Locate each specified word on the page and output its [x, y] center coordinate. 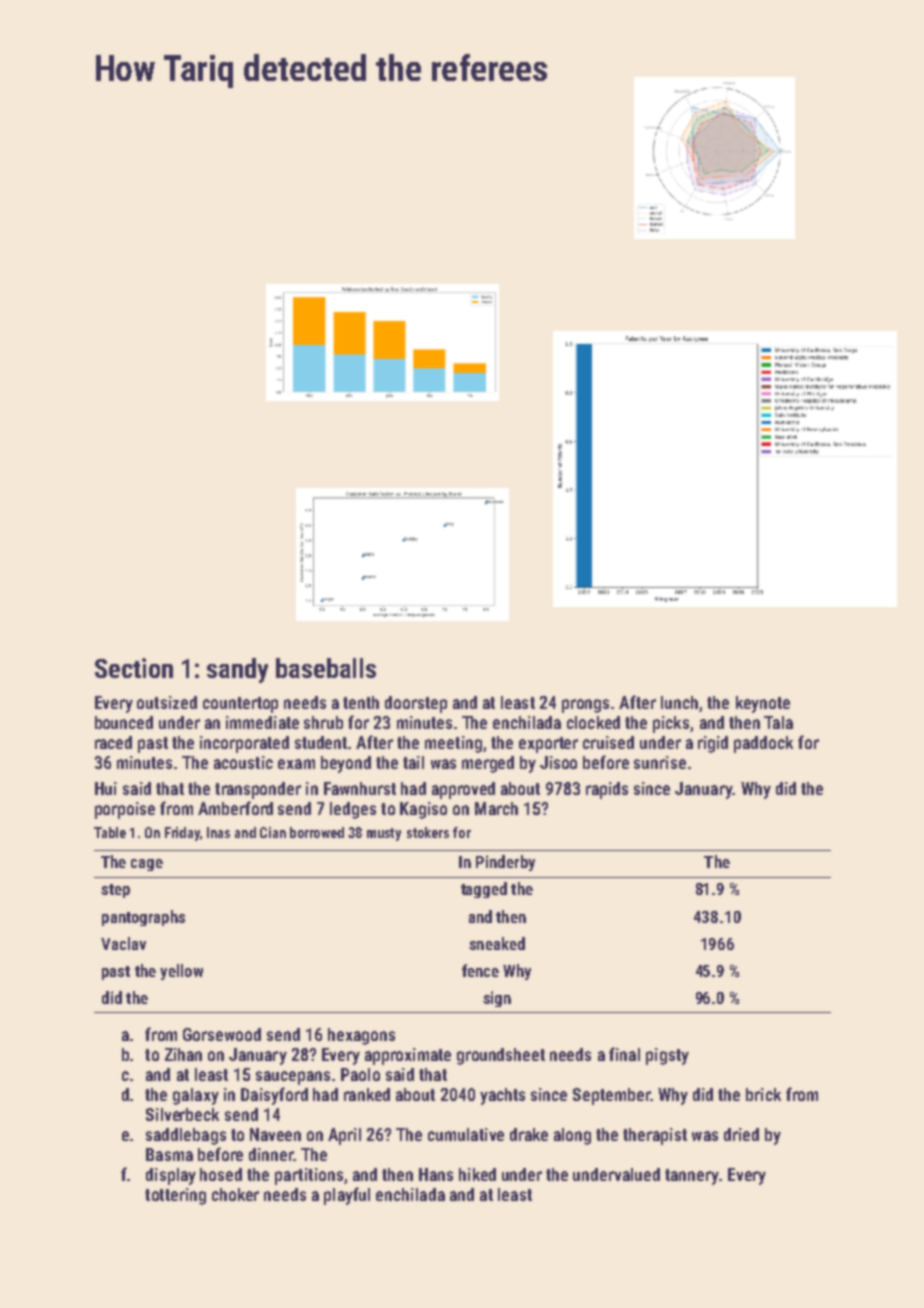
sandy [237, 670]
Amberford [235, 808]
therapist [655, 1136]
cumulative [466, 1134]
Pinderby [505, 863]
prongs [585, 706]
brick [763, 1094]
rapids [607, 790]
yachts [502, 1096]
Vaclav [123, 943]
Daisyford [274, 1096]
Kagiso [423, 810]
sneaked [497, 943]
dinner [271, 1154]
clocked [593, 722]
